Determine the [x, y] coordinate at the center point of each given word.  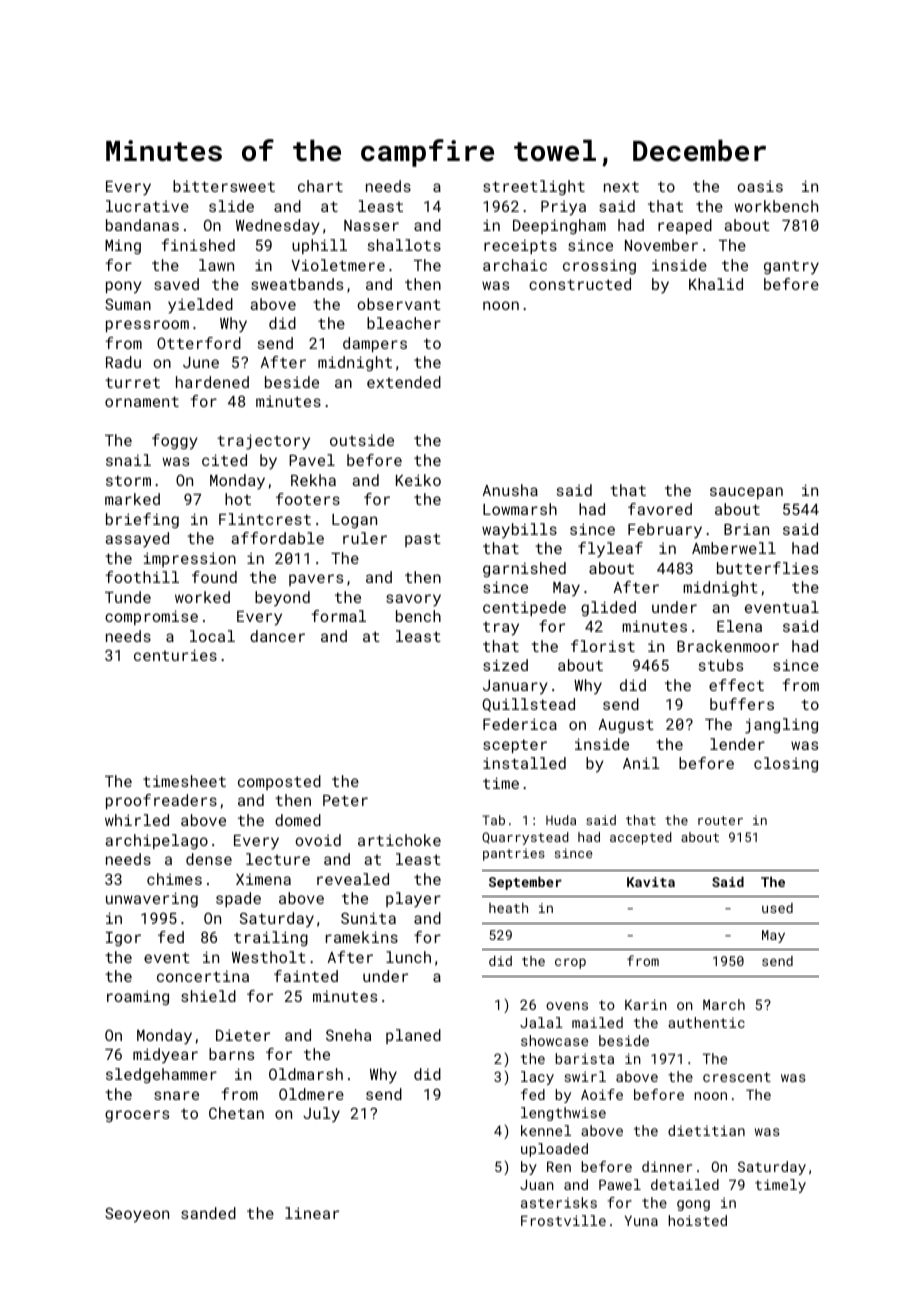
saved [176, 284]
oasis [760, 186]
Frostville [563, 1220]
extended [404, 382]
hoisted [697, 1220]
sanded [208, 1213]
